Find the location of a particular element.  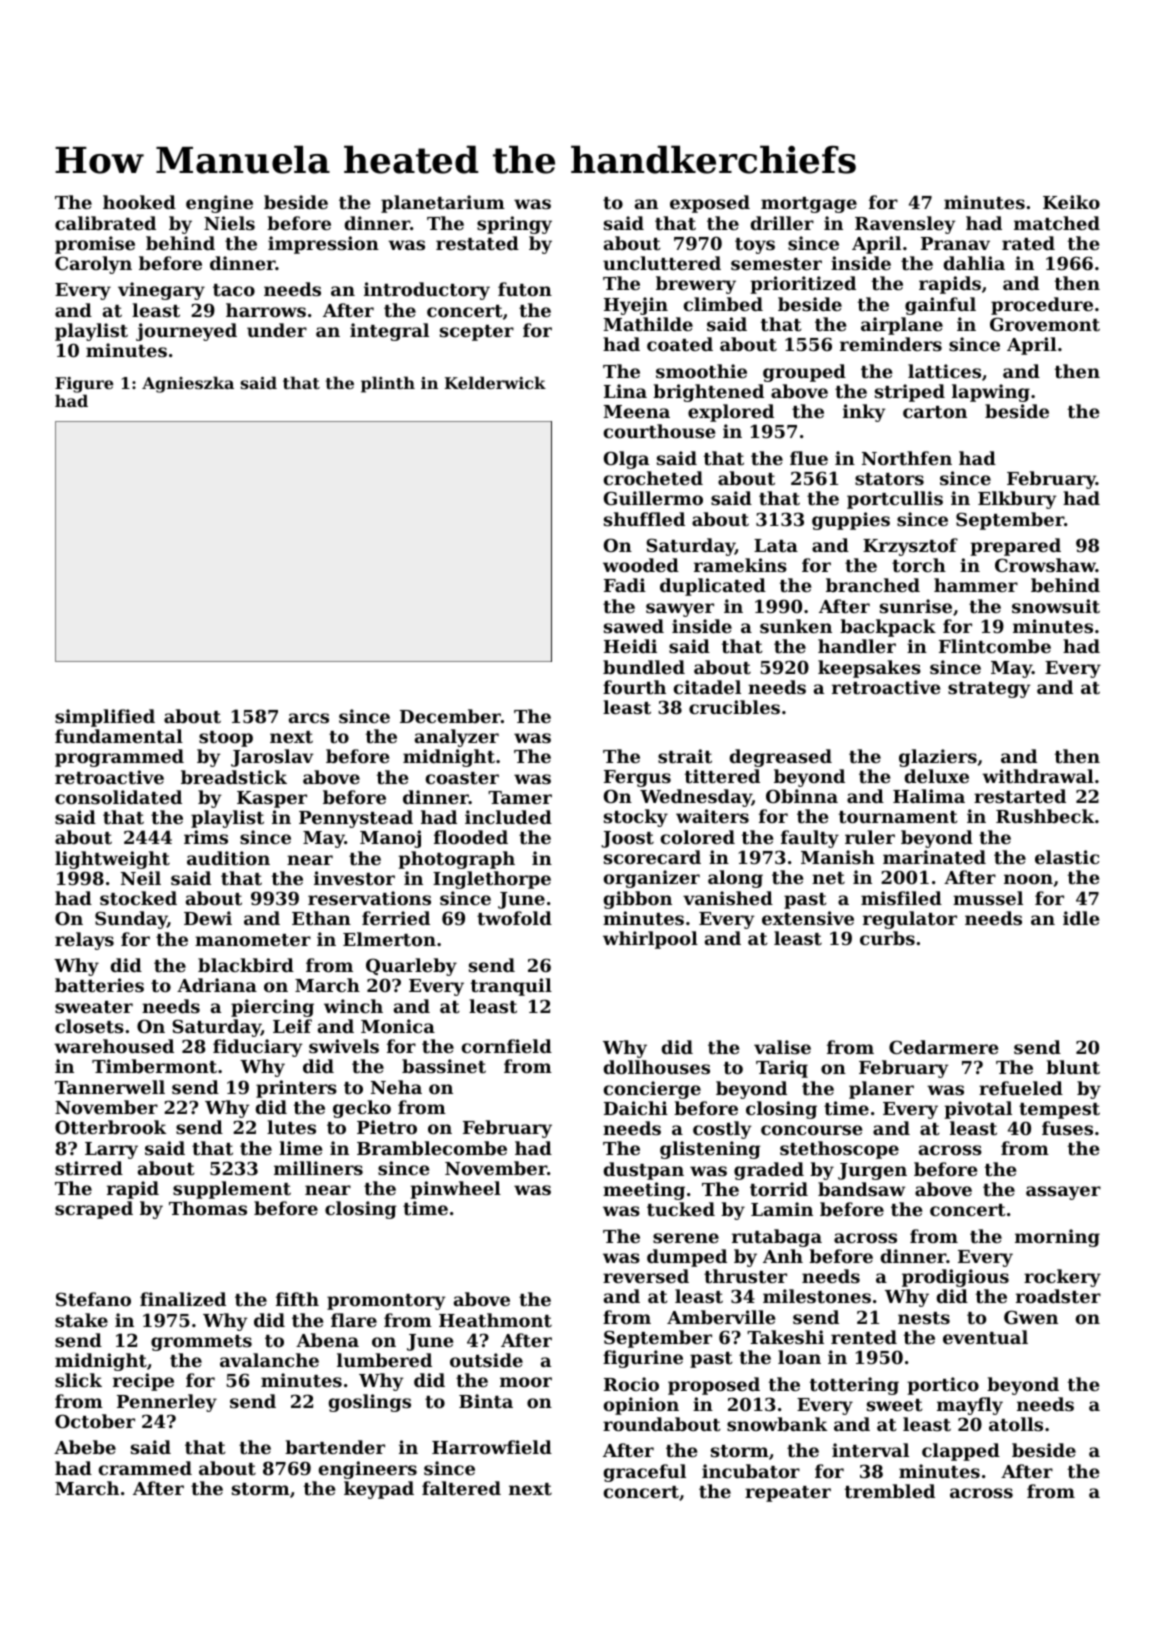

hooked is located at coordinates (139, 202).
